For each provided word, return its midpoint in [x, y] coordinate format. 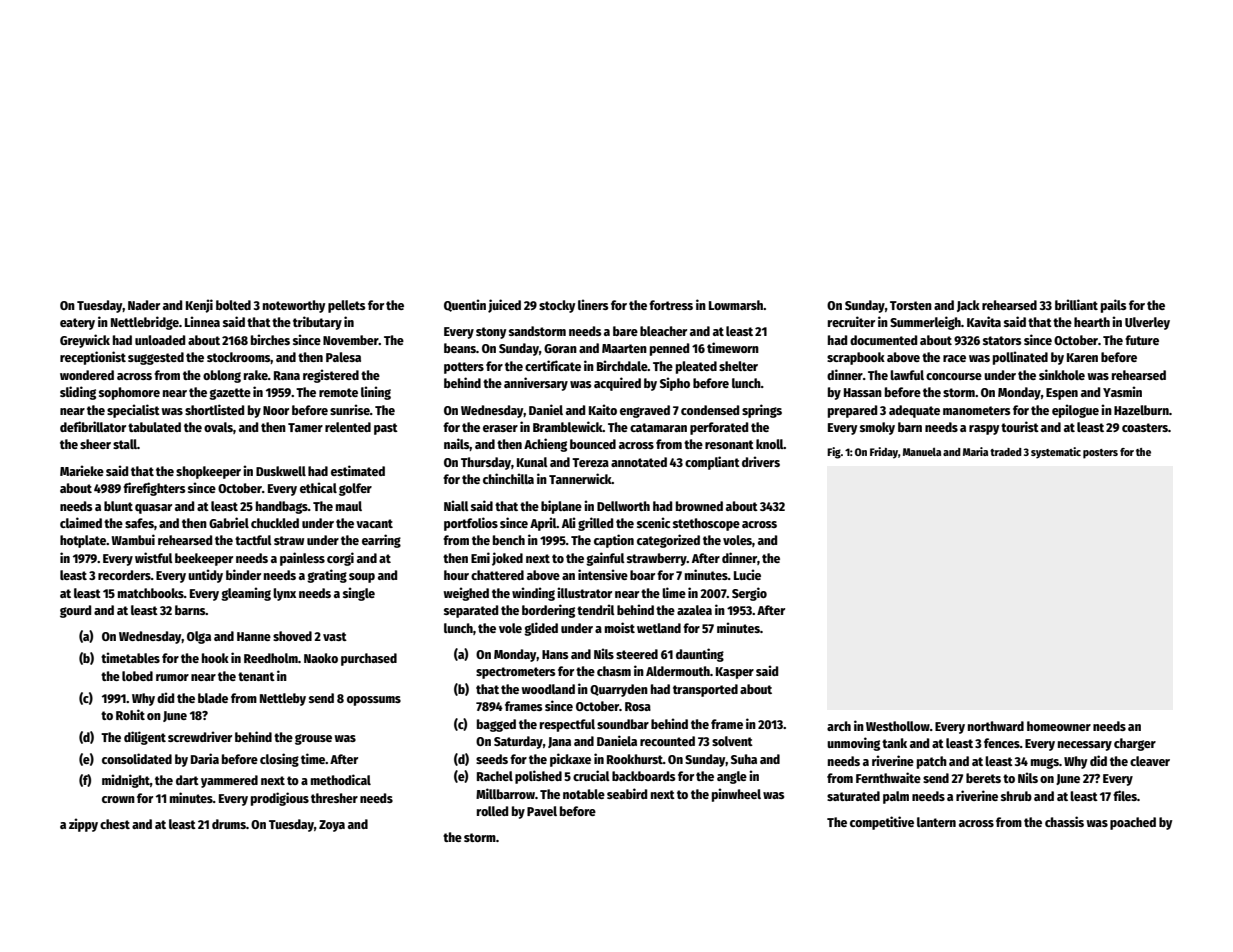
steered [637, 654]
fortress [671, 305]
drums [229, 824]
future [1142, 340]
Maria [975, 451]
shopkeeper [208, 472]
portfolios [471, 524]
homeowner [1059, 726]
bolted [233, 305]
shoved [292, 636]
